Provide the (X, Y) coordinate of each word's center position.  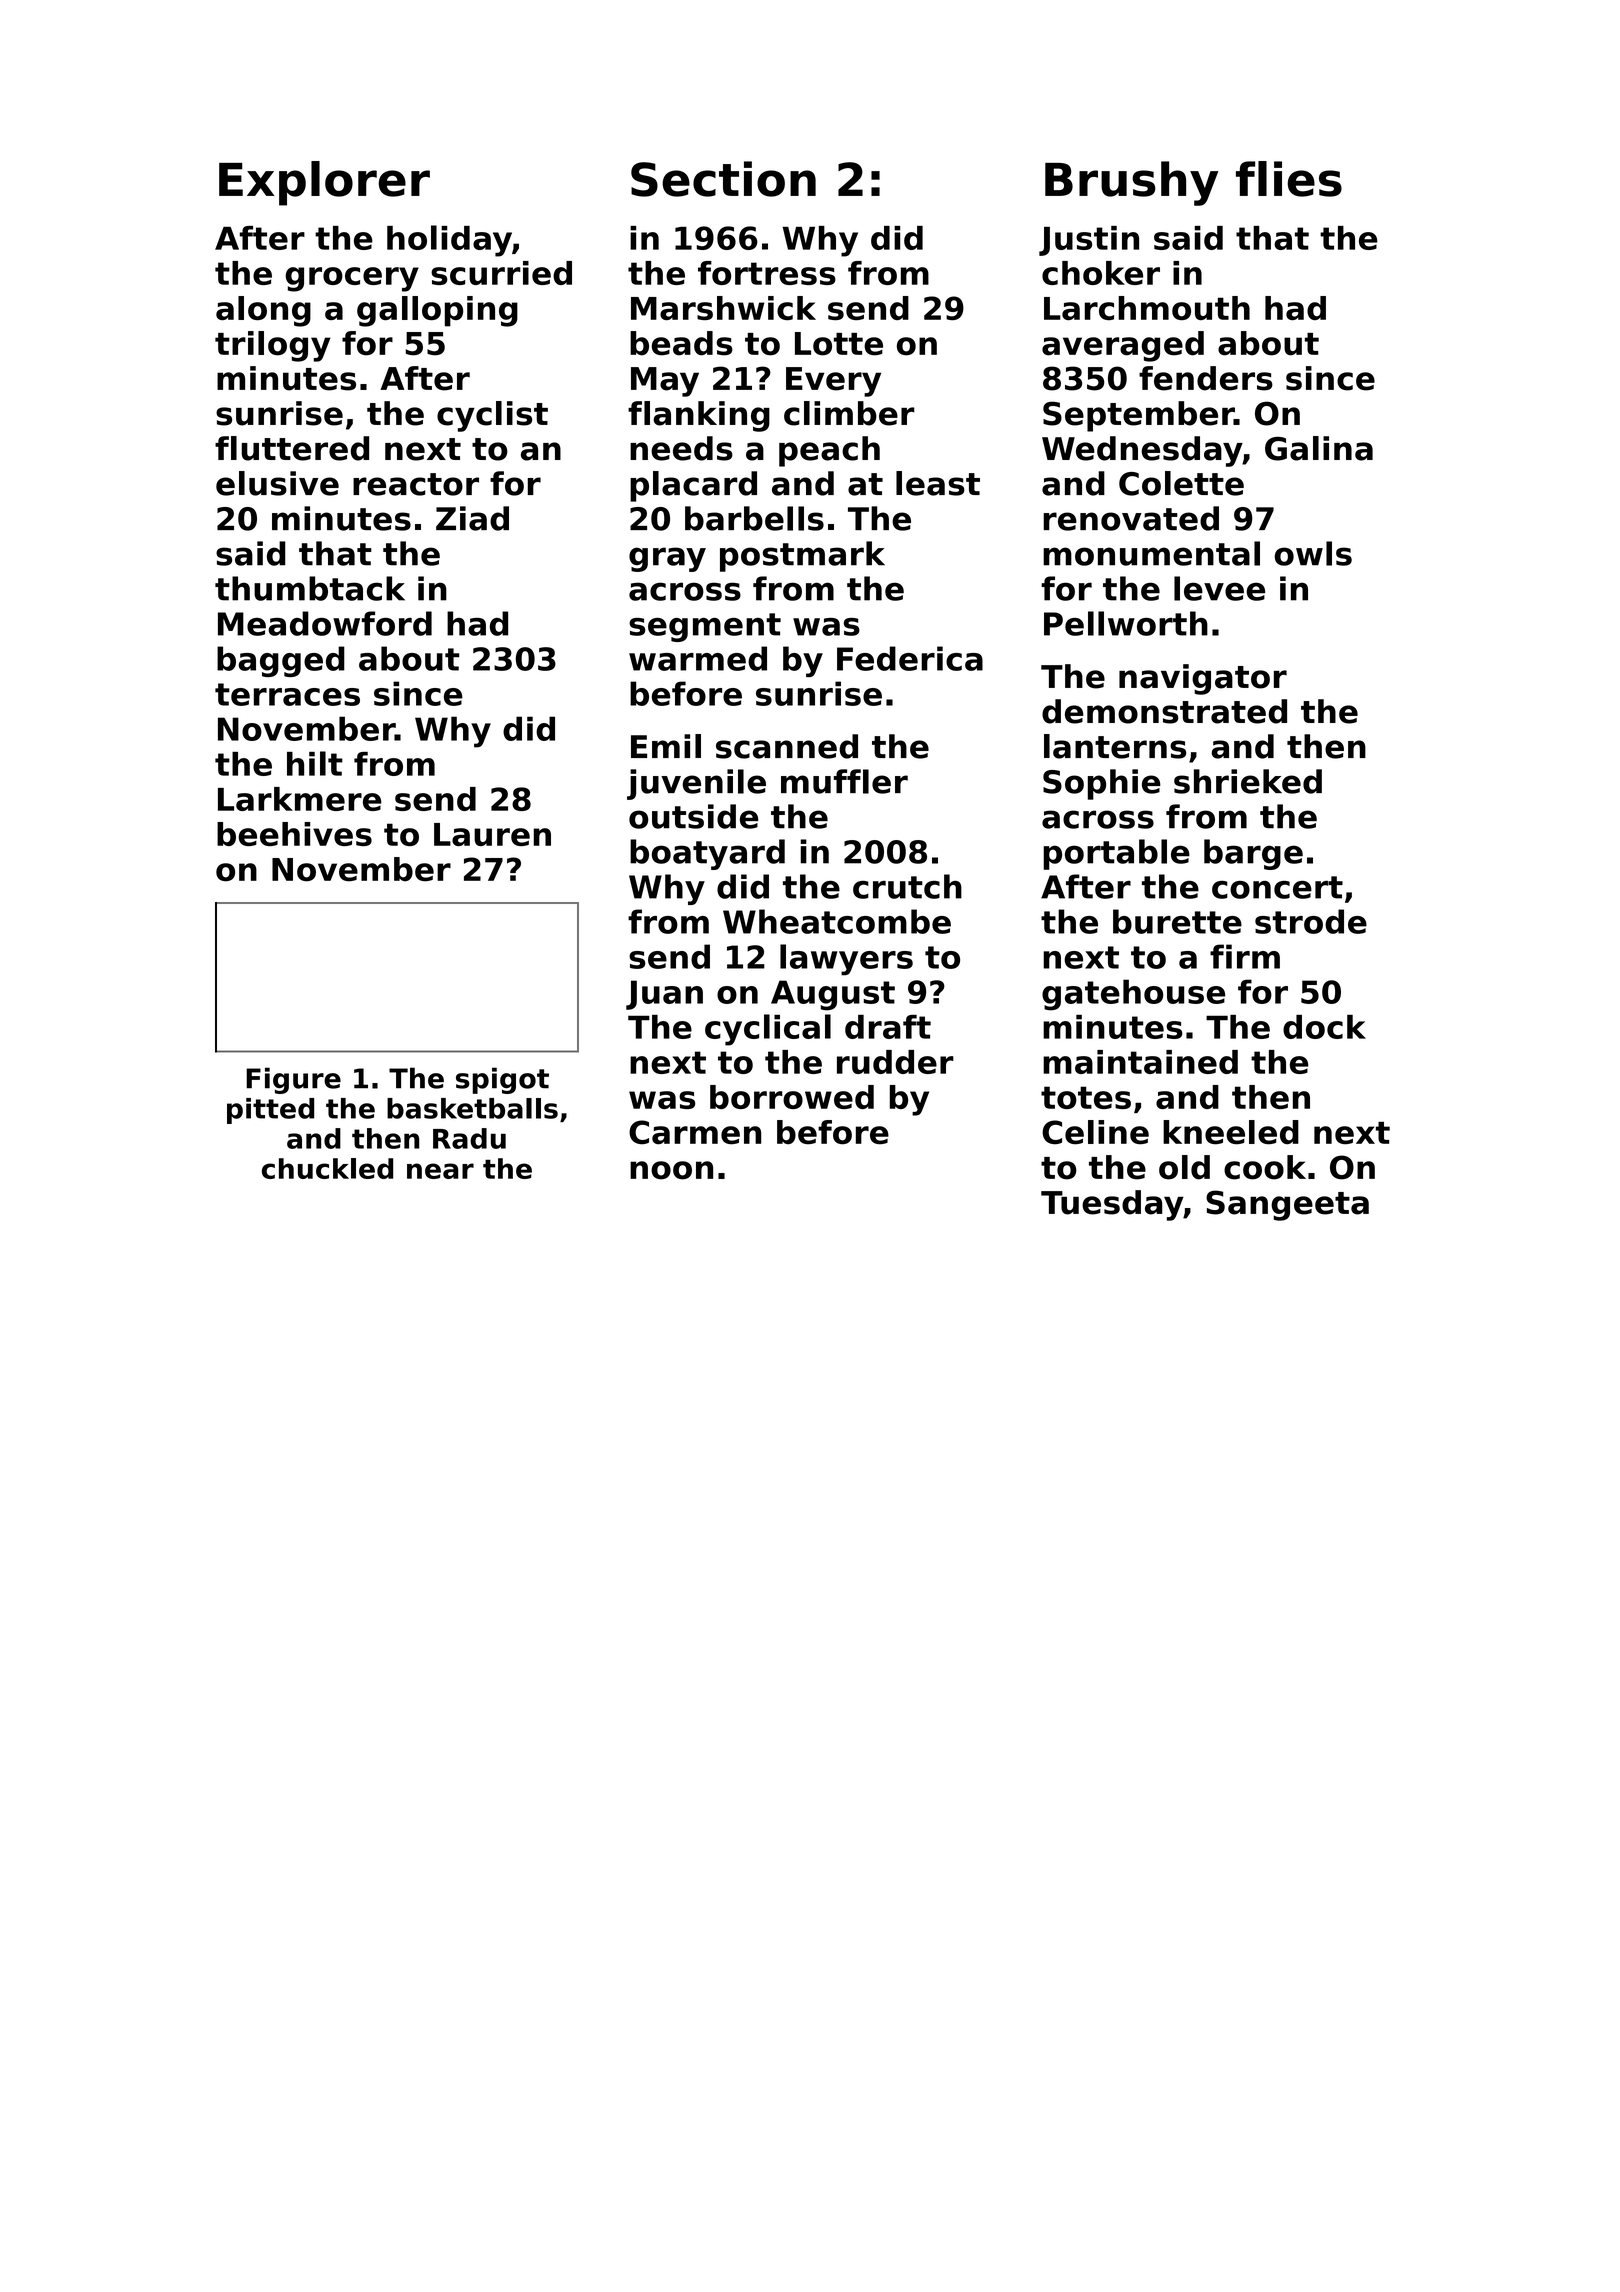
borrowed (792, 1097)
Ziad (472, 518)
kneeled (1231, 1132)
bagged (281, 661)
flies (1289, 179)
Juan (664, 995)
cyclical (768, 1030)
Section (723, 179)
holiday (449, 241)
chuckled (327, 1168)
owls (1313, 553)
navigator (1203, 679)
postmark (802, 556)
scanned (787, 746)
